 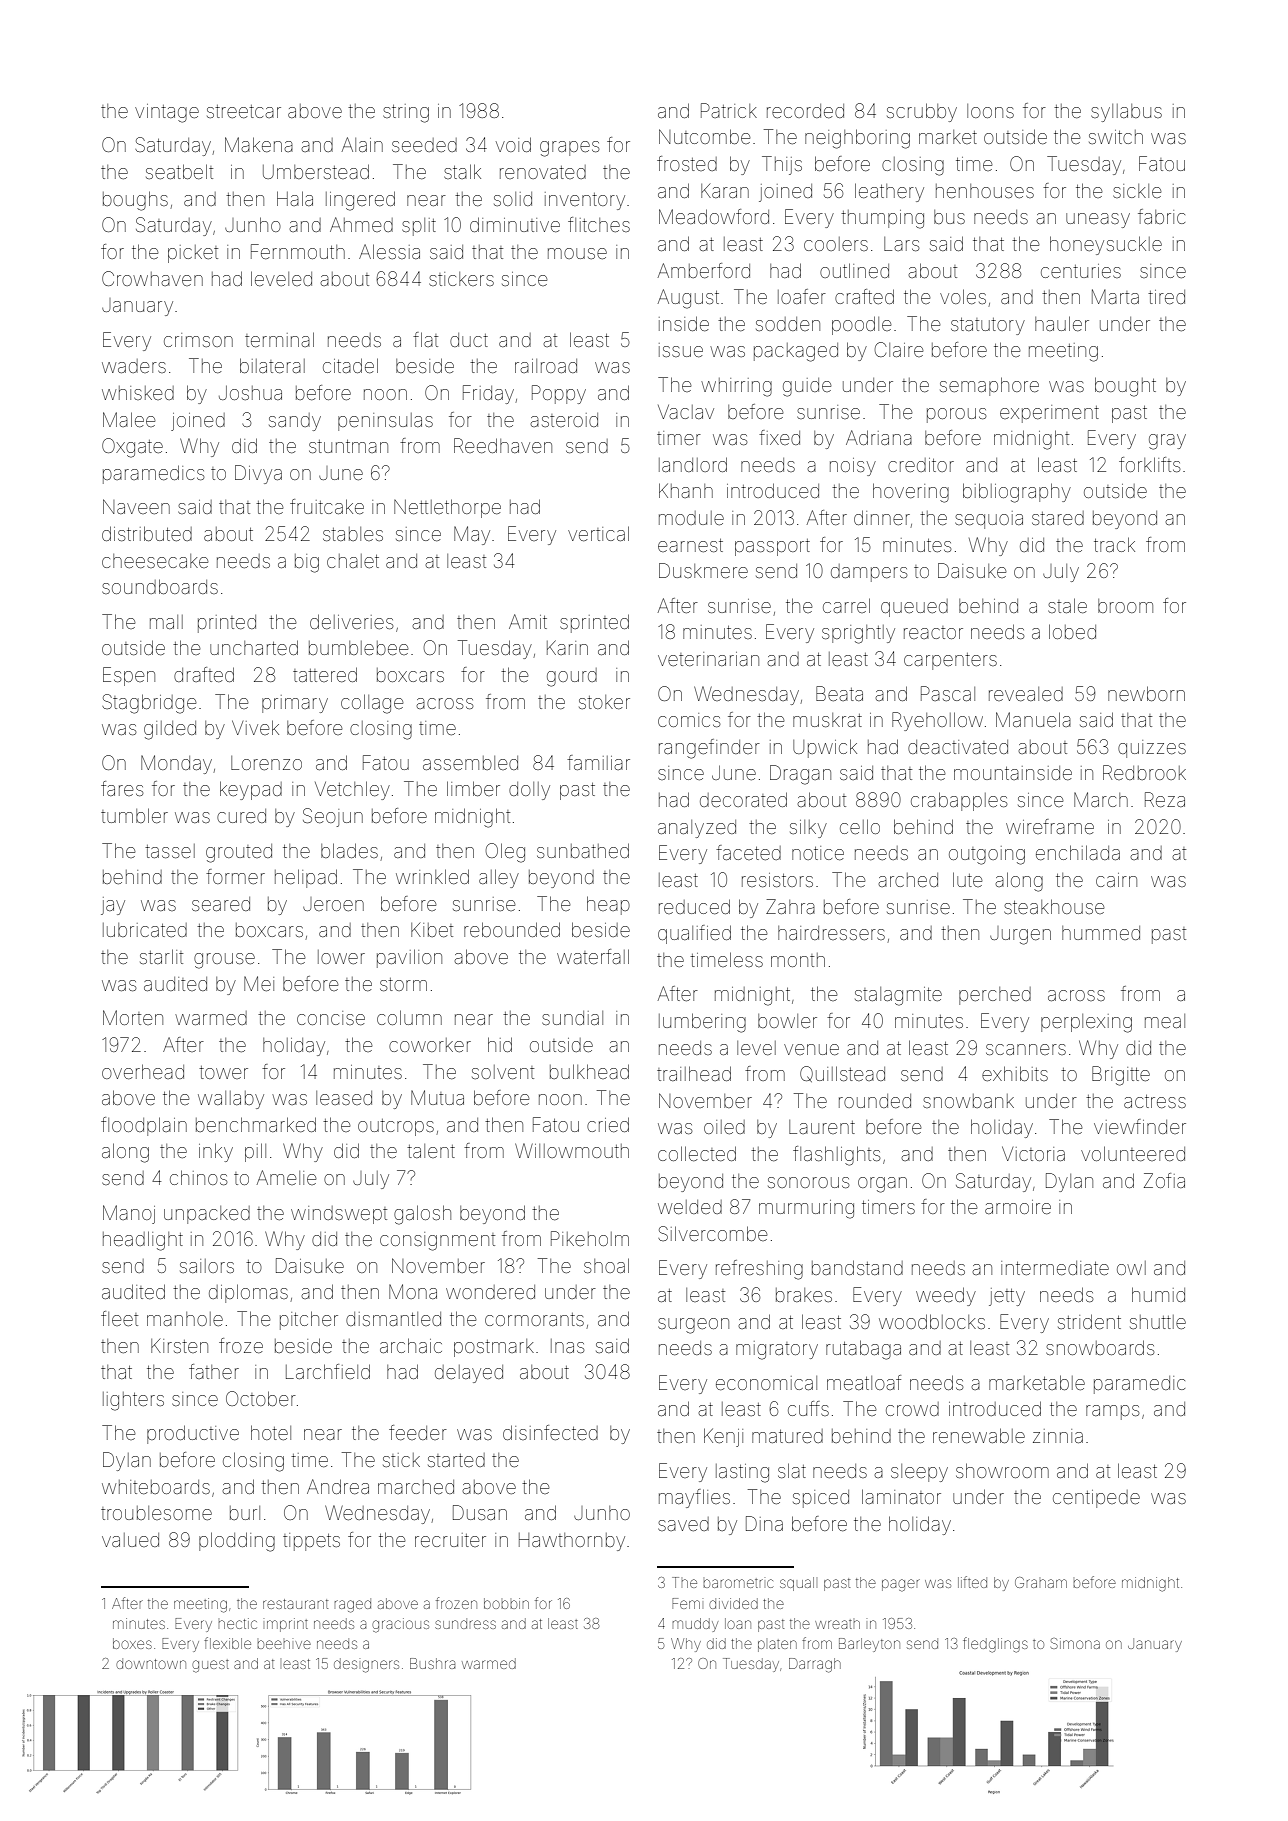 I want to click on whirring, so click(x=736, y=387).
